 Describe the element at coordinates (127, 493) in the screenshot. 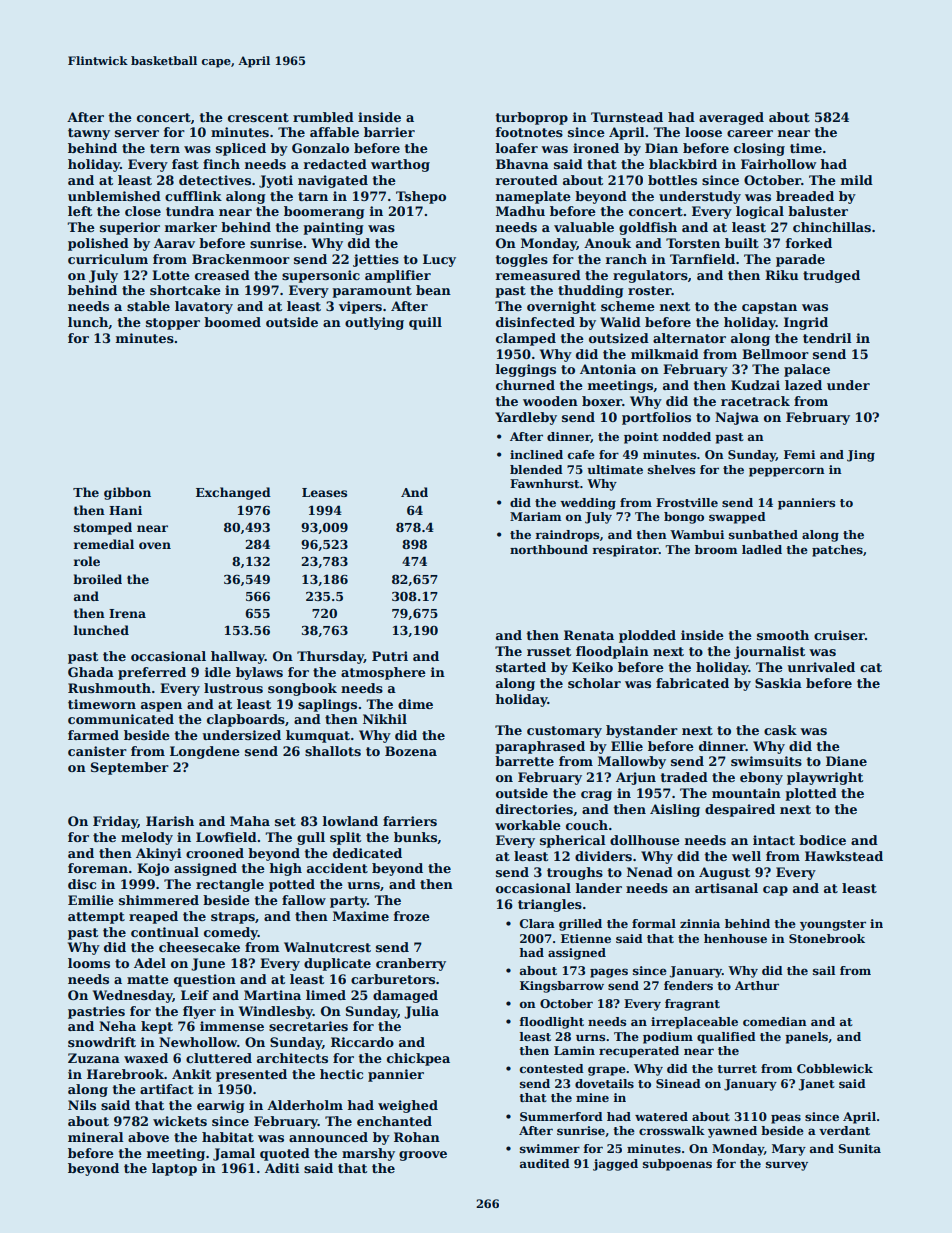

I see `gibbon` at that location.
